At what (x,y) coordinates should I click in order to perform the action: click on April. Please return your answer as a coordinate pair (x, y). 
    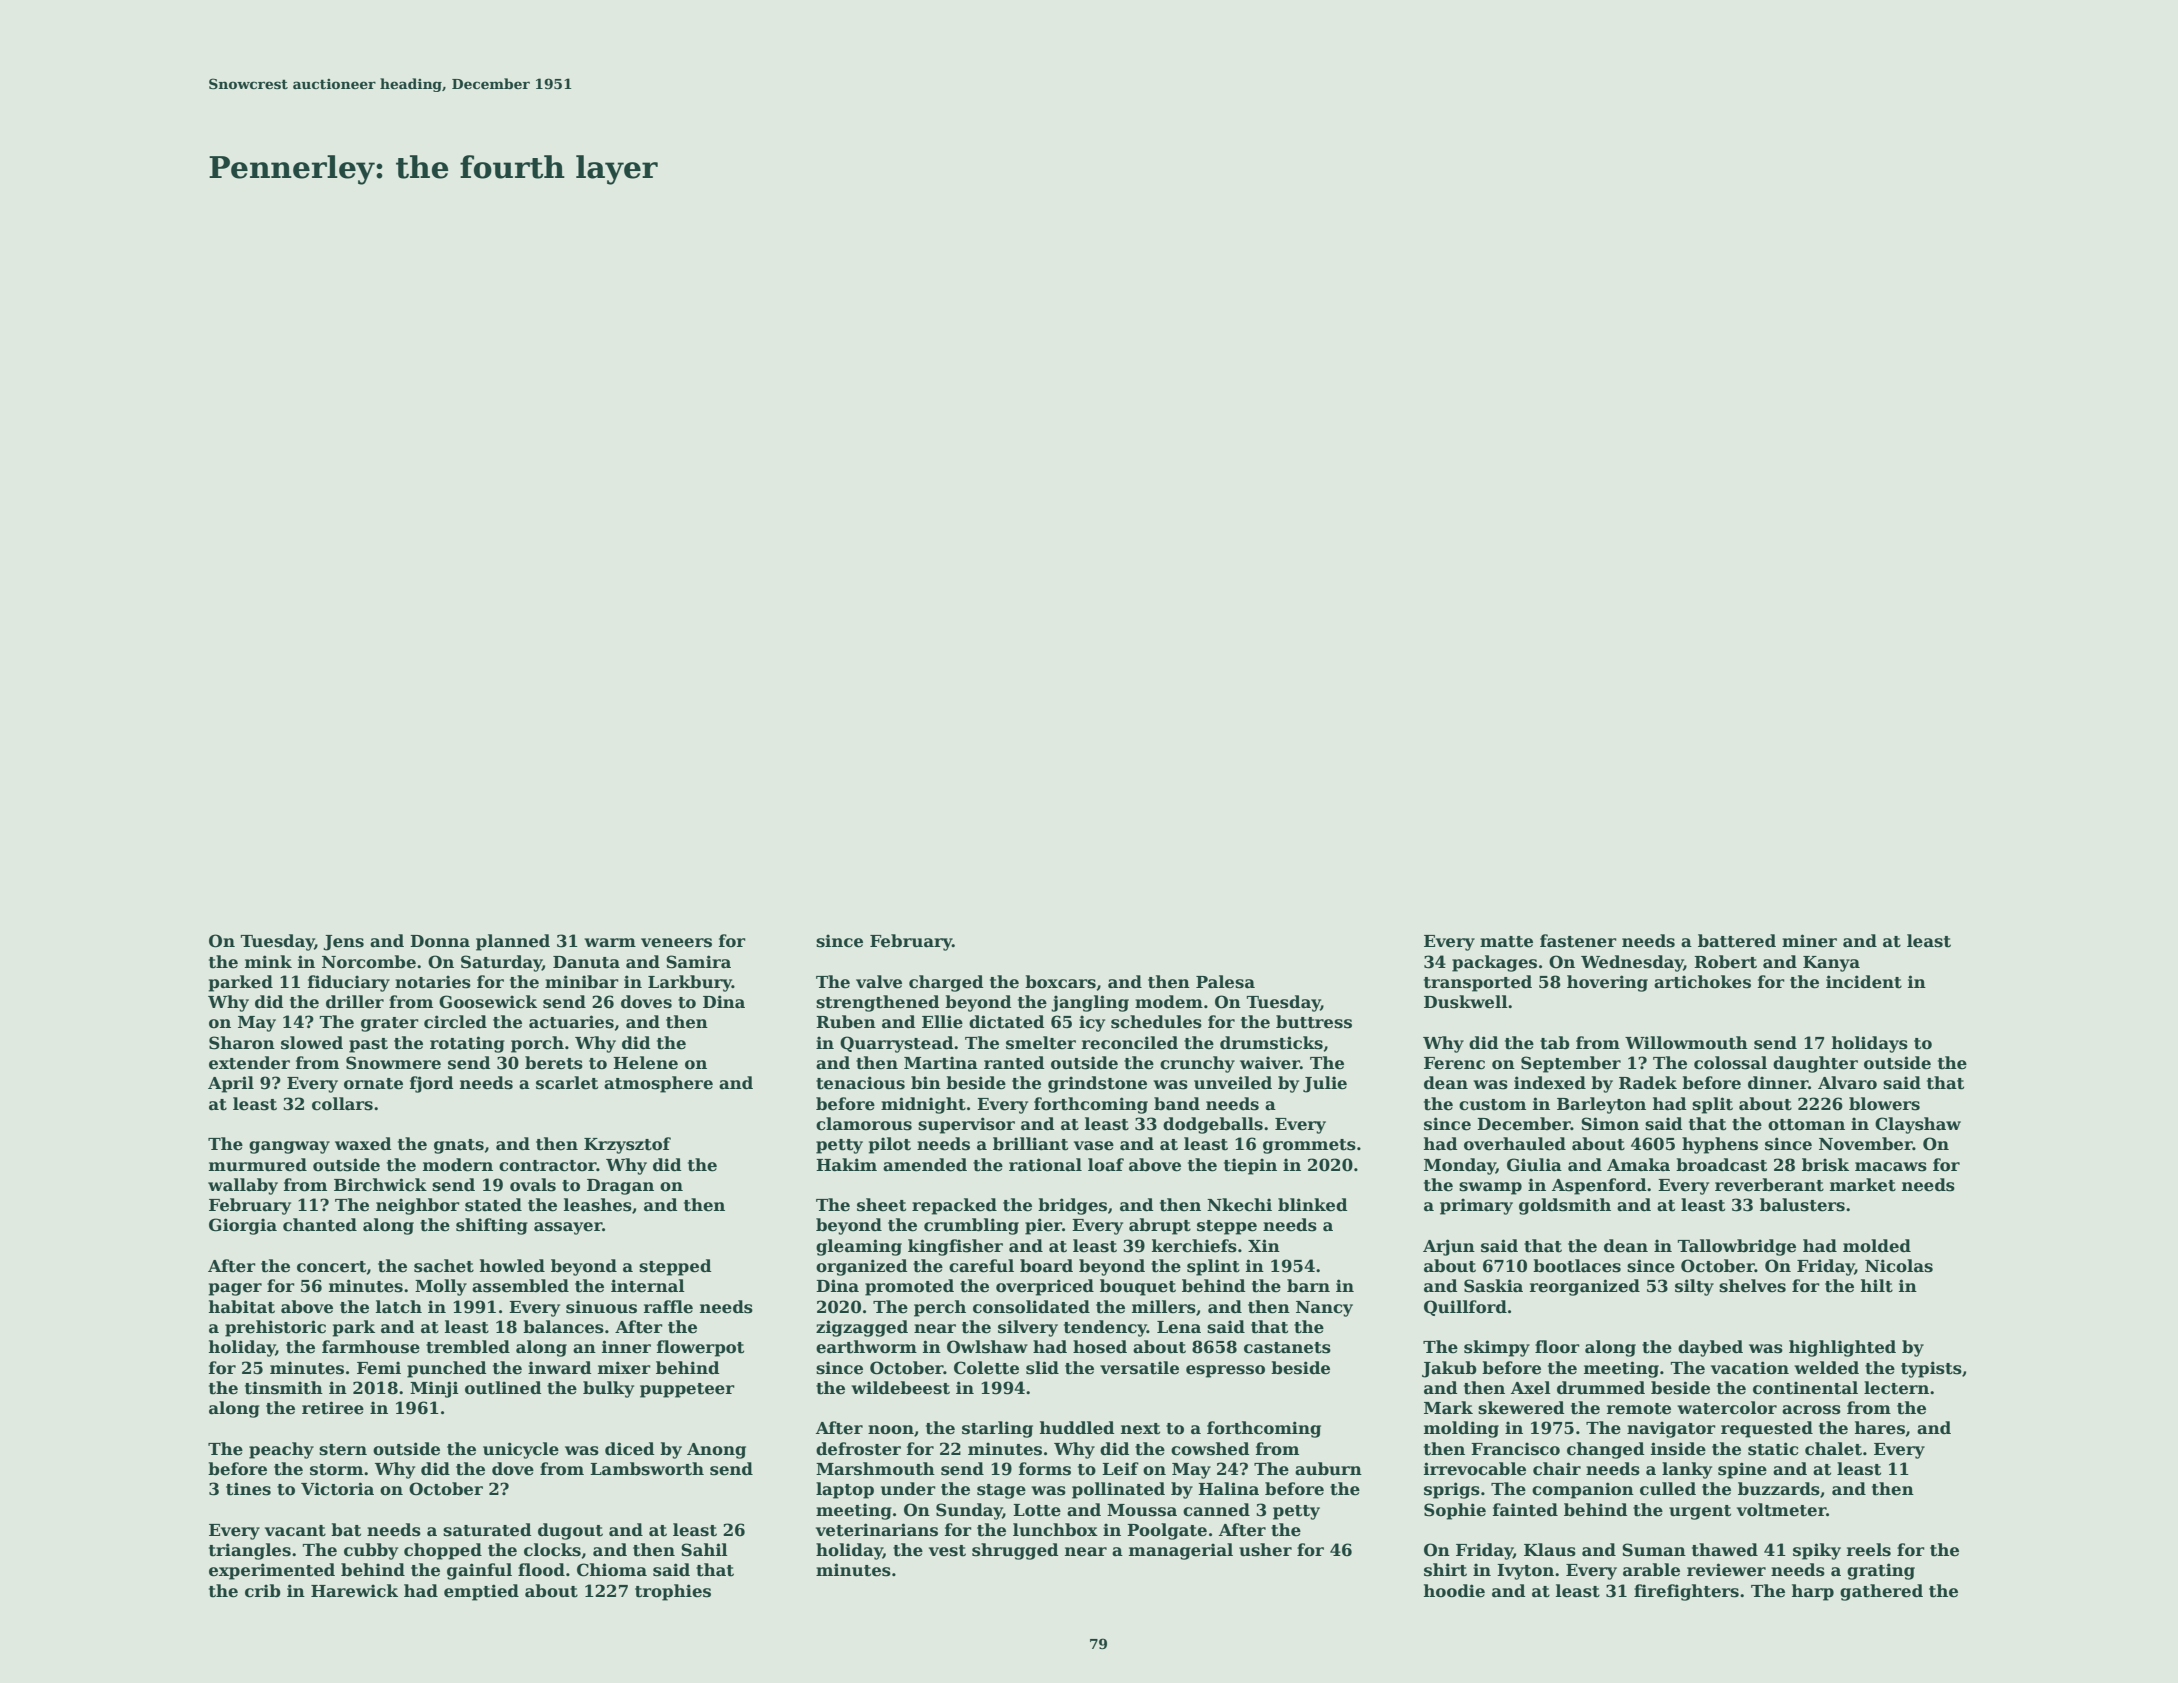
    Looking at the image, I should click on (231, 1084).
